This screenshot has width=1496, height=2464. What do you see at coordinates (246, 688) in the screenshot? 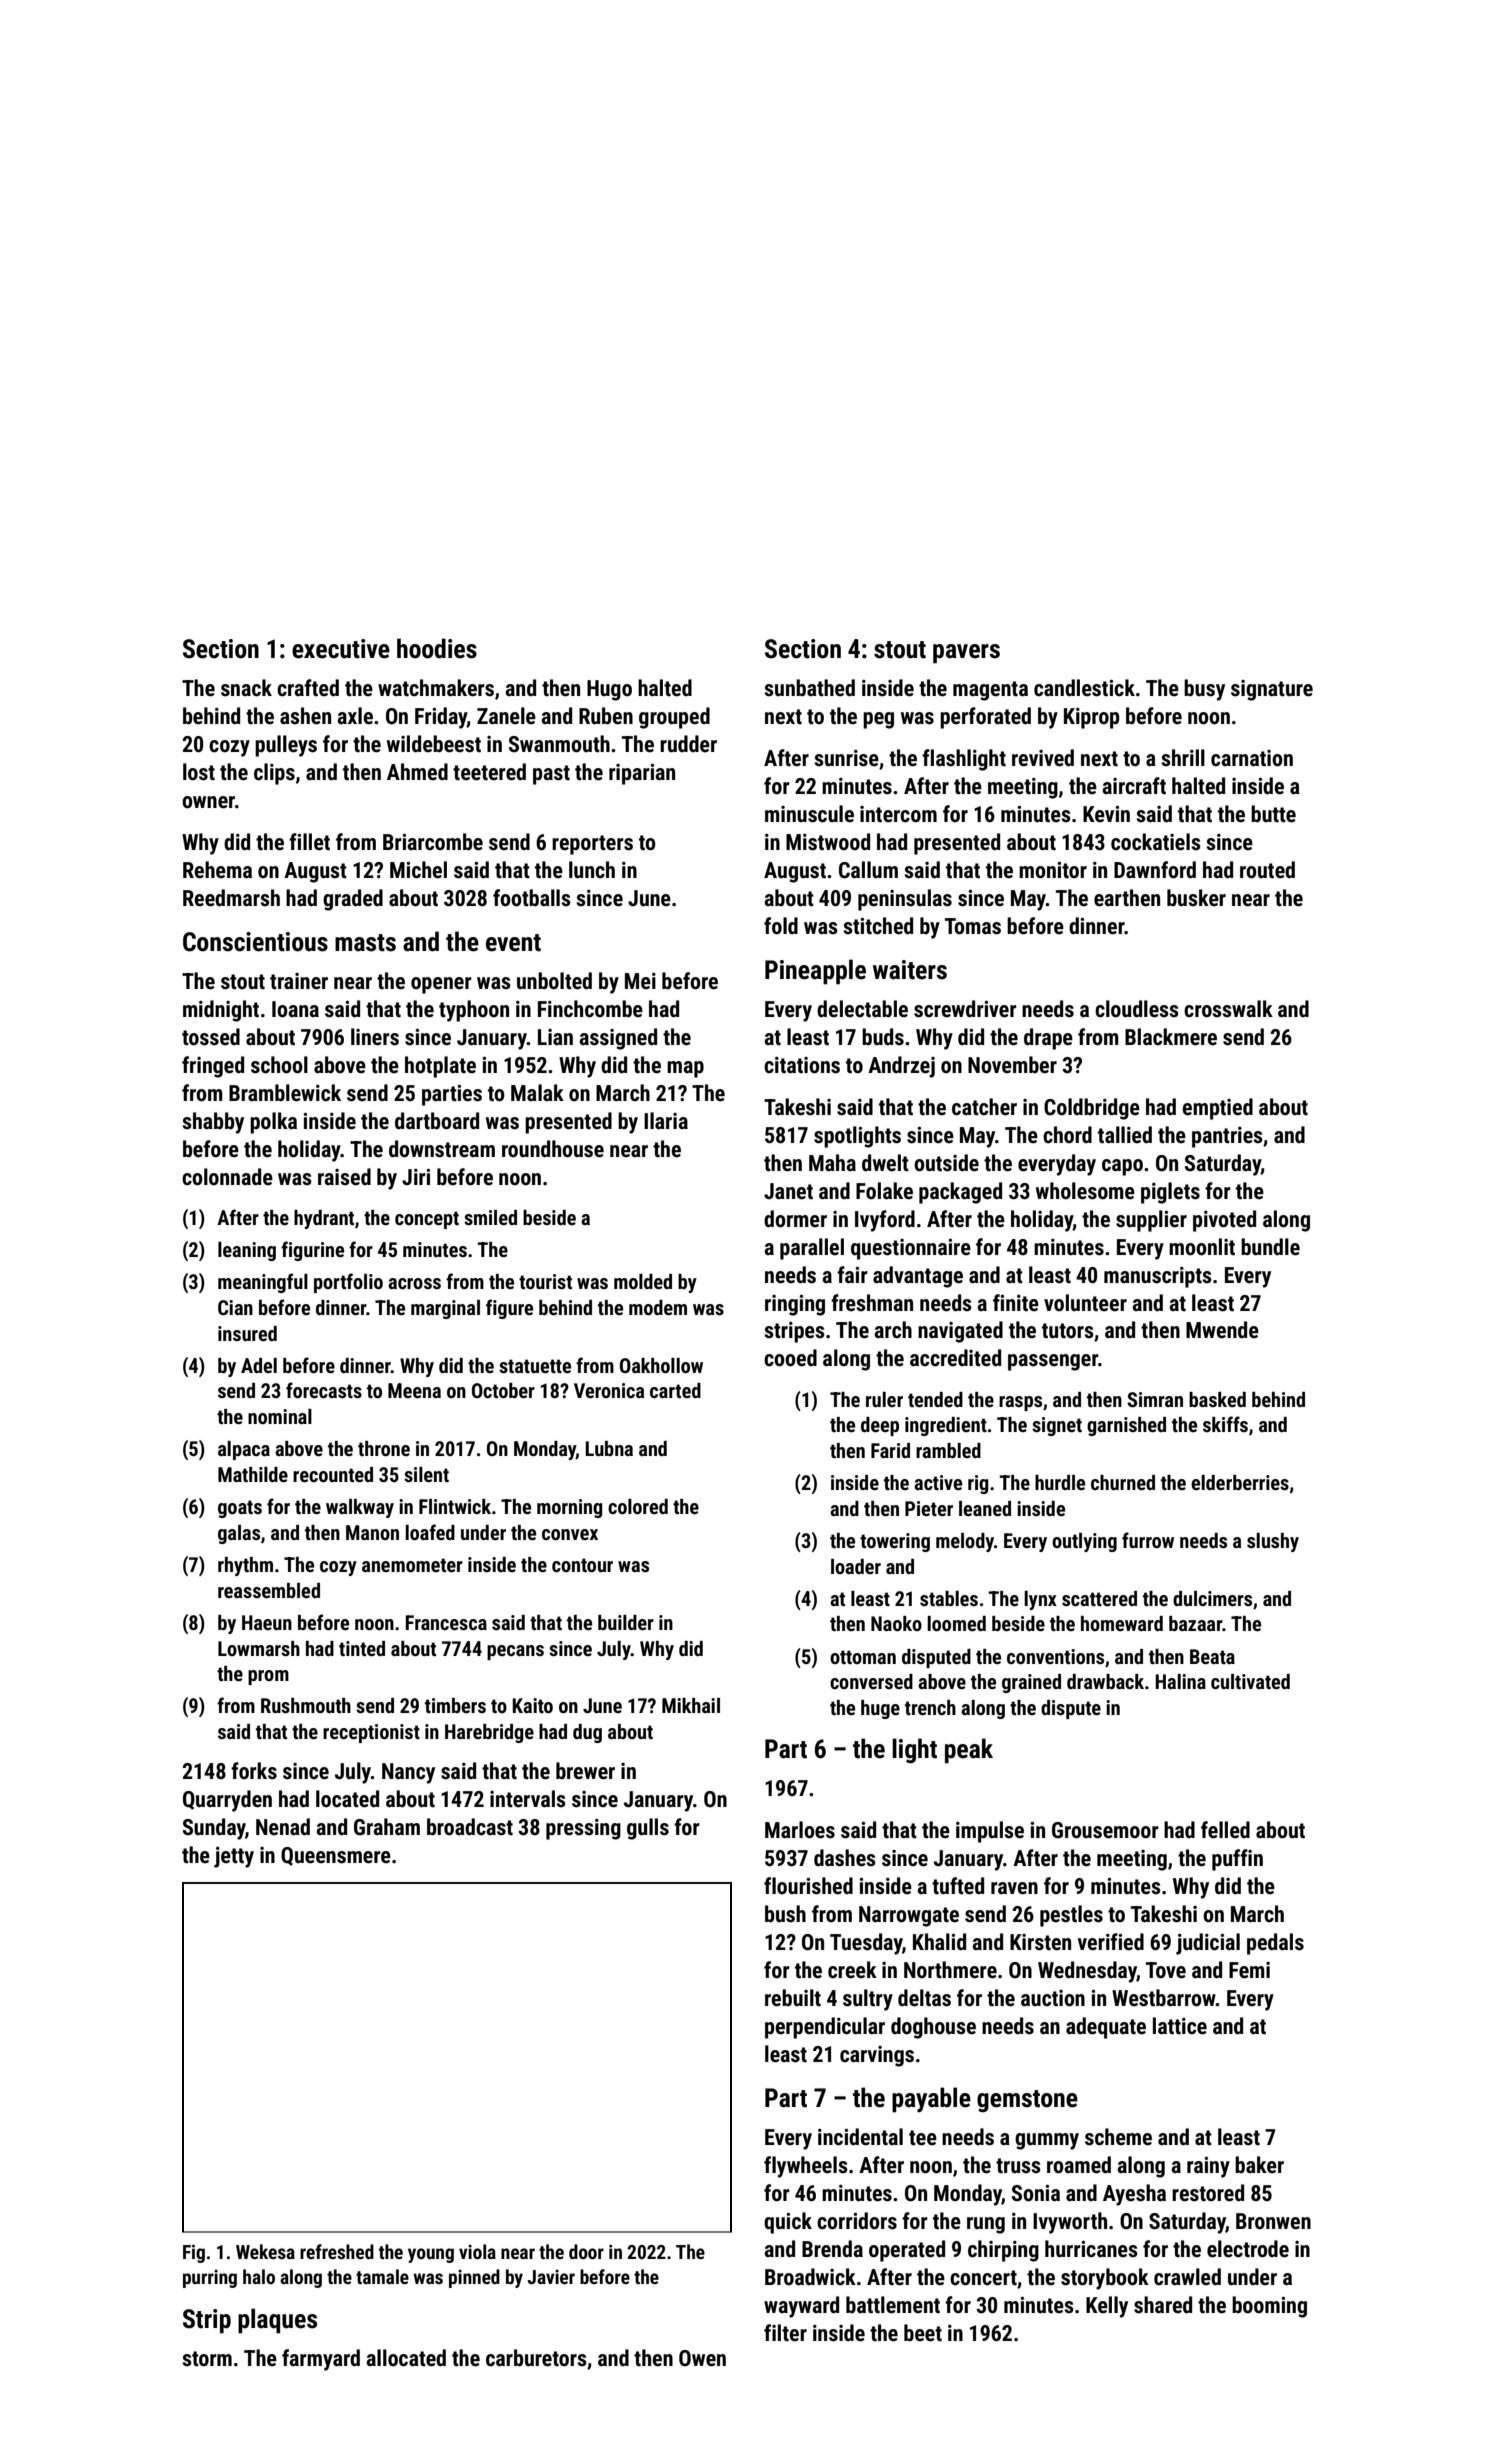
I see `snack` at bounding box center [246, 688].
